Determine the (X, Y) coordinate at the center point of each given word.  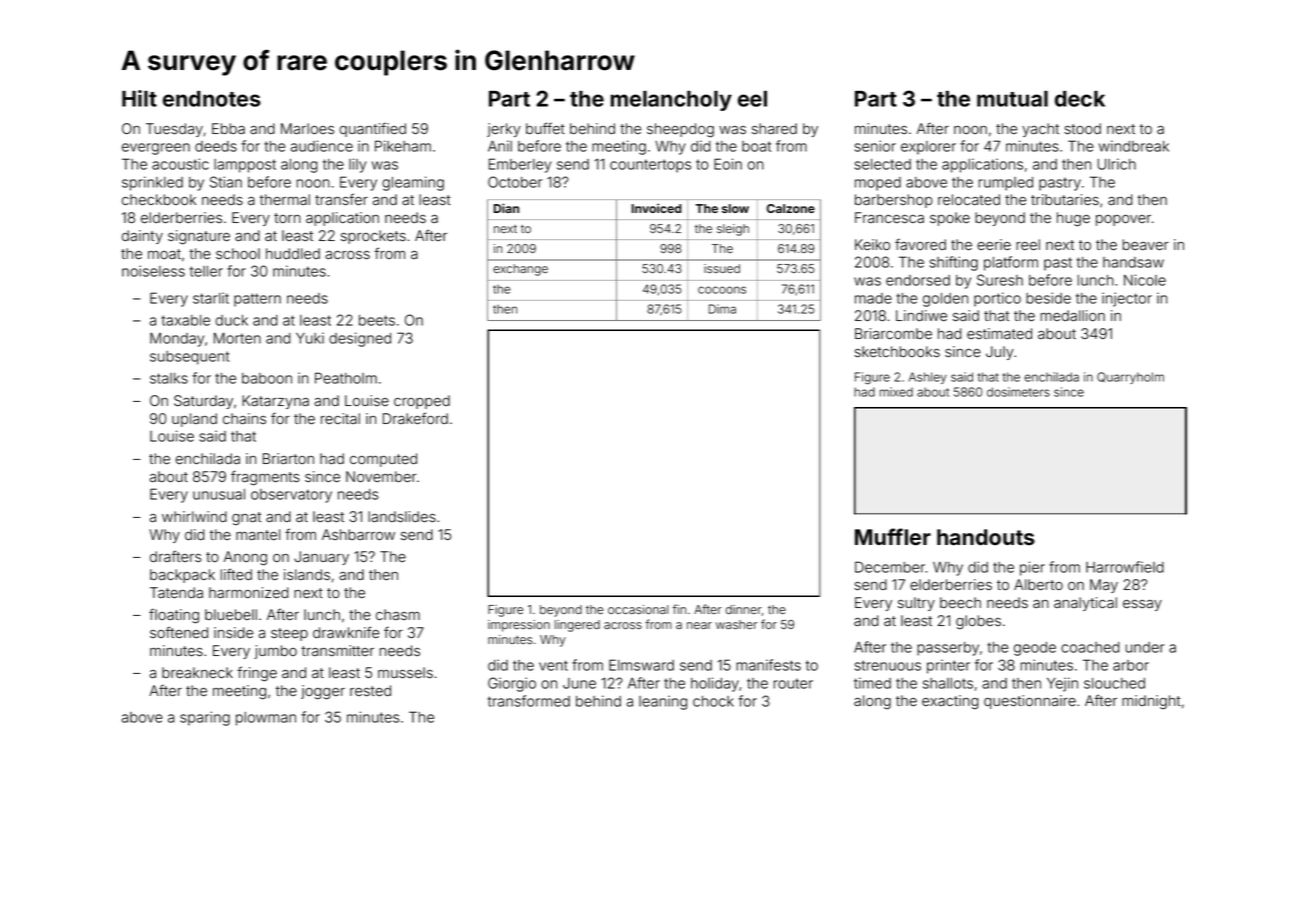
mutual (1012, 99)
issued (722, 268)
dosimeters (1018, 392)
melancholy (671, 101)
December (890, 567)
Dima (722, 309)
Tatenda (176, 593)
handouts (986, 537)
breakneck (197, 673)
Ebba (228, 129)
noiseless (153, 271)
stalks (169, 378)
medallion (1073, 316)
